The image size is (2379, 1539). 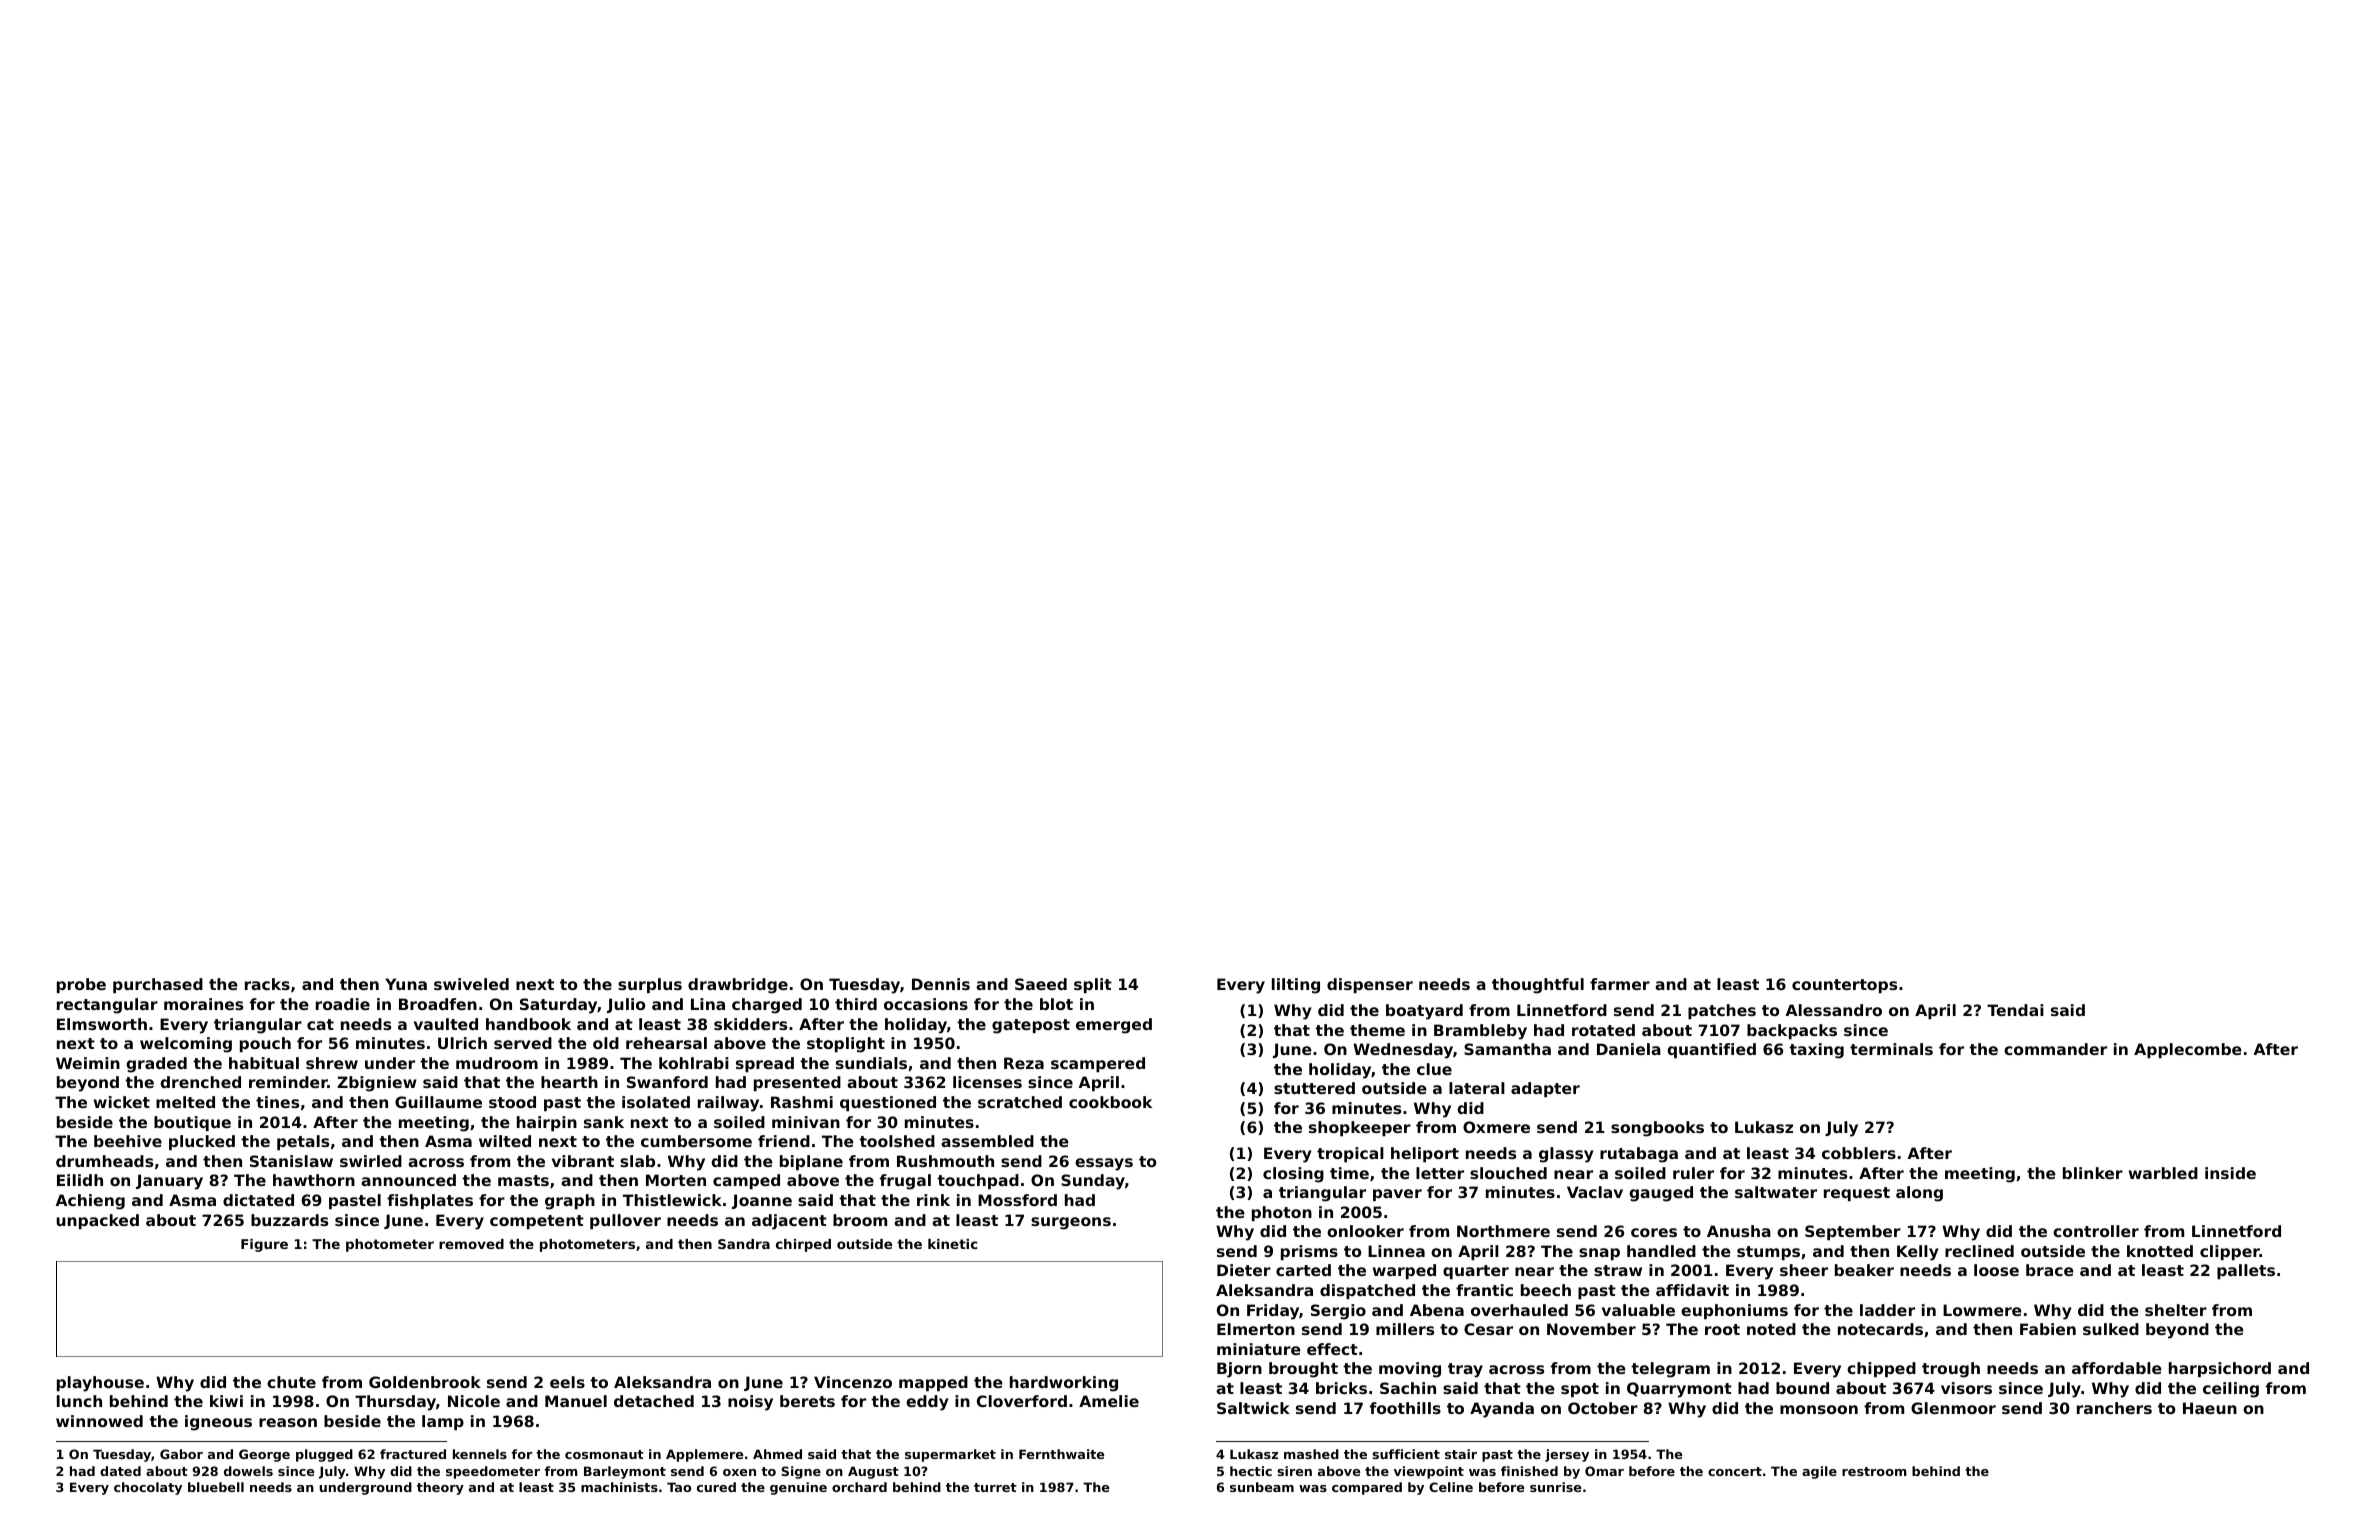 I want to click on surgeons, so click(x=1071, y=1223).
